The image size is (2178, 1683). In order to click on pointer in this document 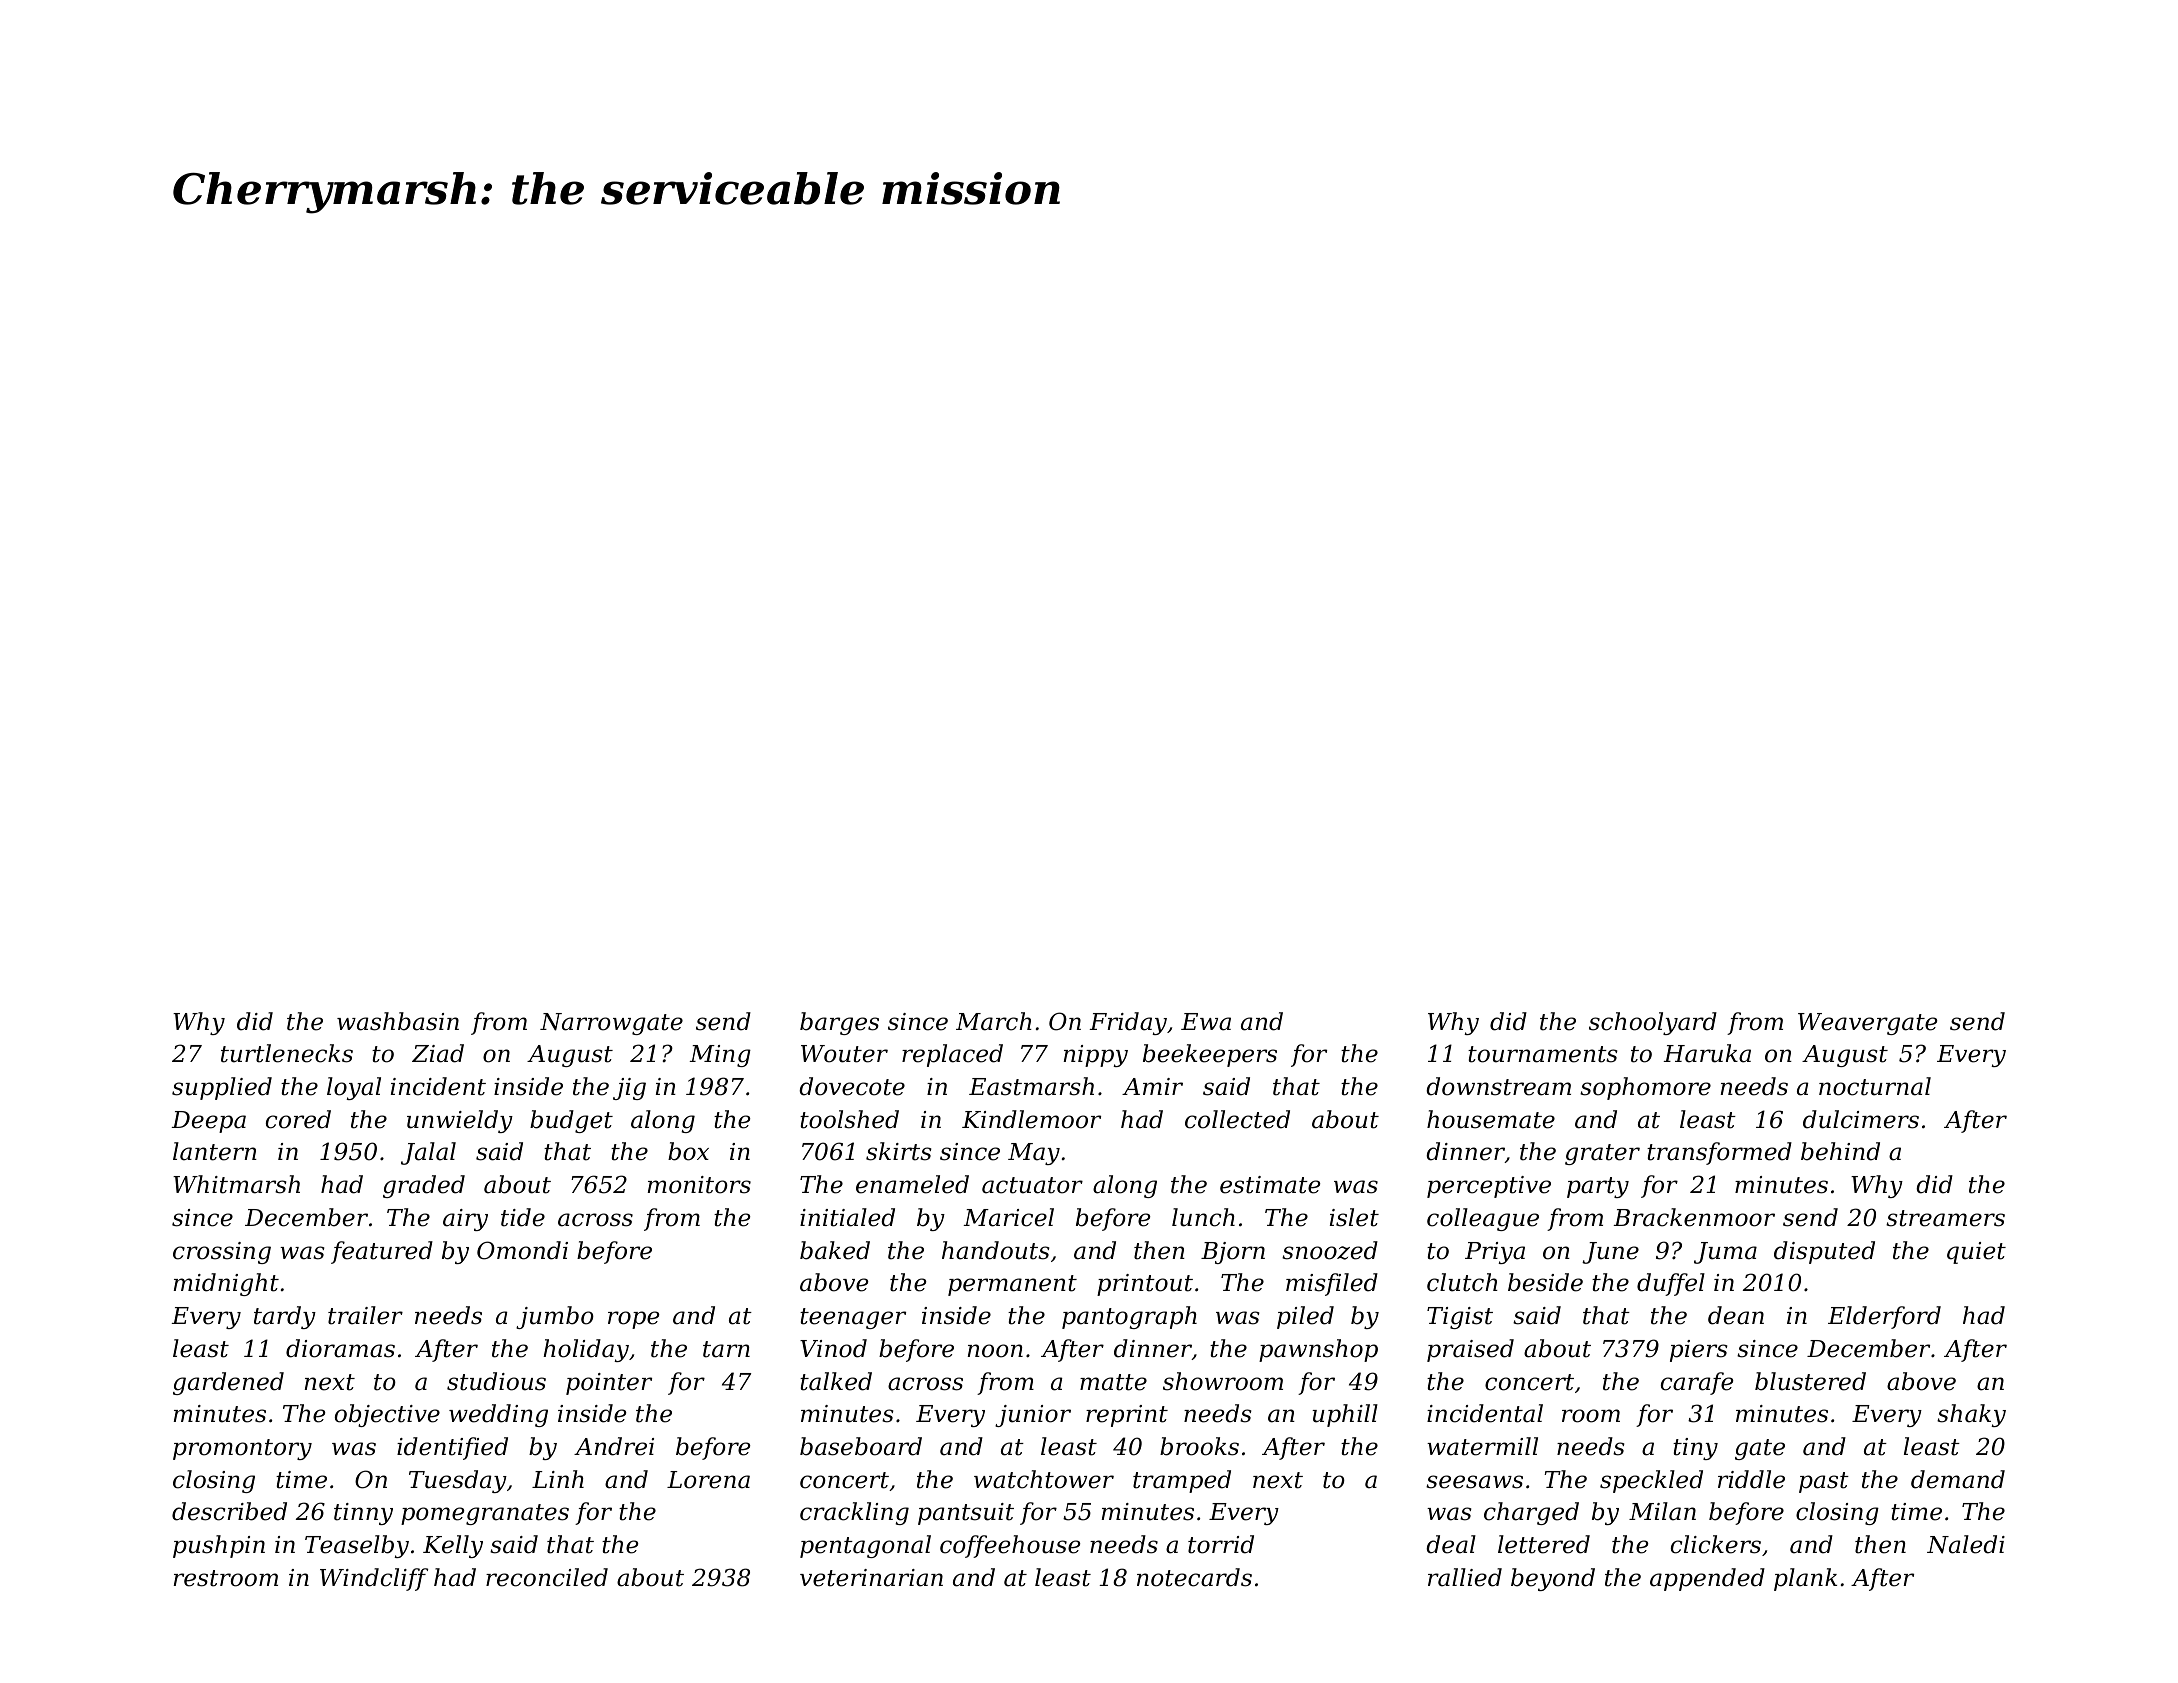, I will do `click(609, 1384)`.
